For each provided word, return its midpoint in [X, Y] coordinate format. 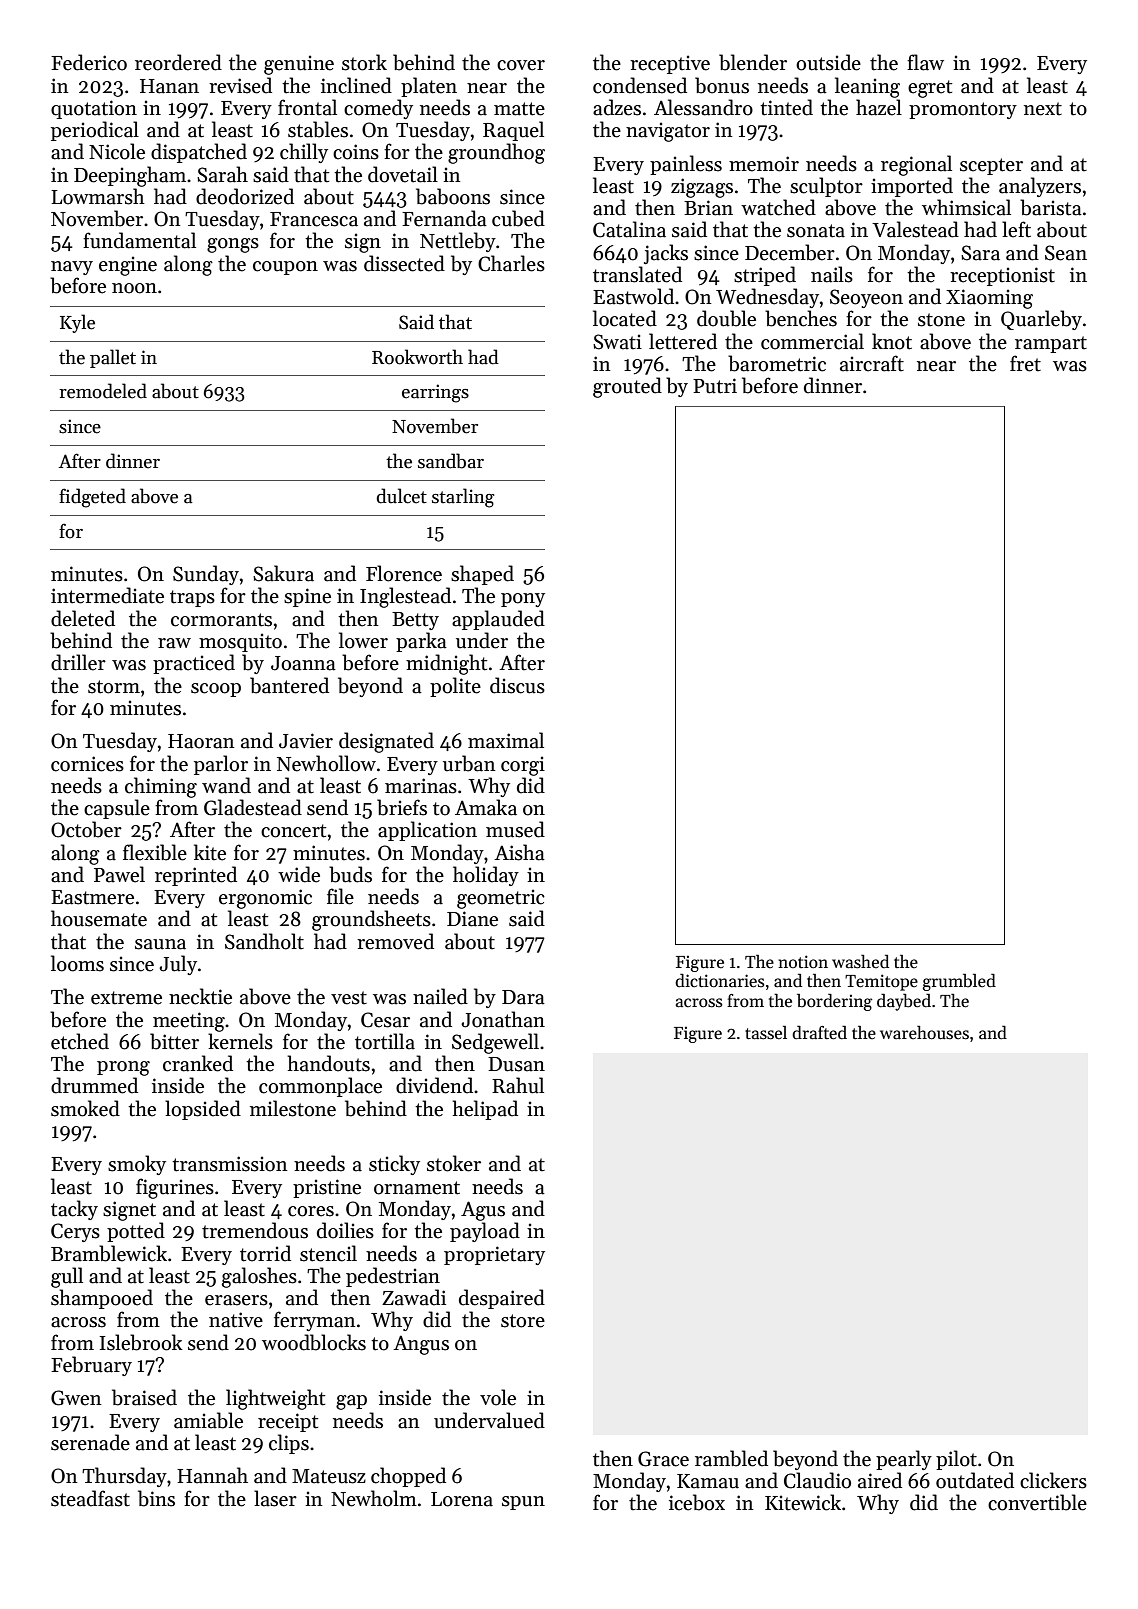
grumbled [959, 982]
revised [240, 85]
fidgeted [92, 498]
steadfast [90, 1498]
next [1043, 109]
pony [523, 600]
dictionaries [720, 980]
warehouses [924, 1033]
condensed [640, 85]
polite [455, 687]
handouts [328, 1063]
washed [860, 961]
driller [78, 662]
